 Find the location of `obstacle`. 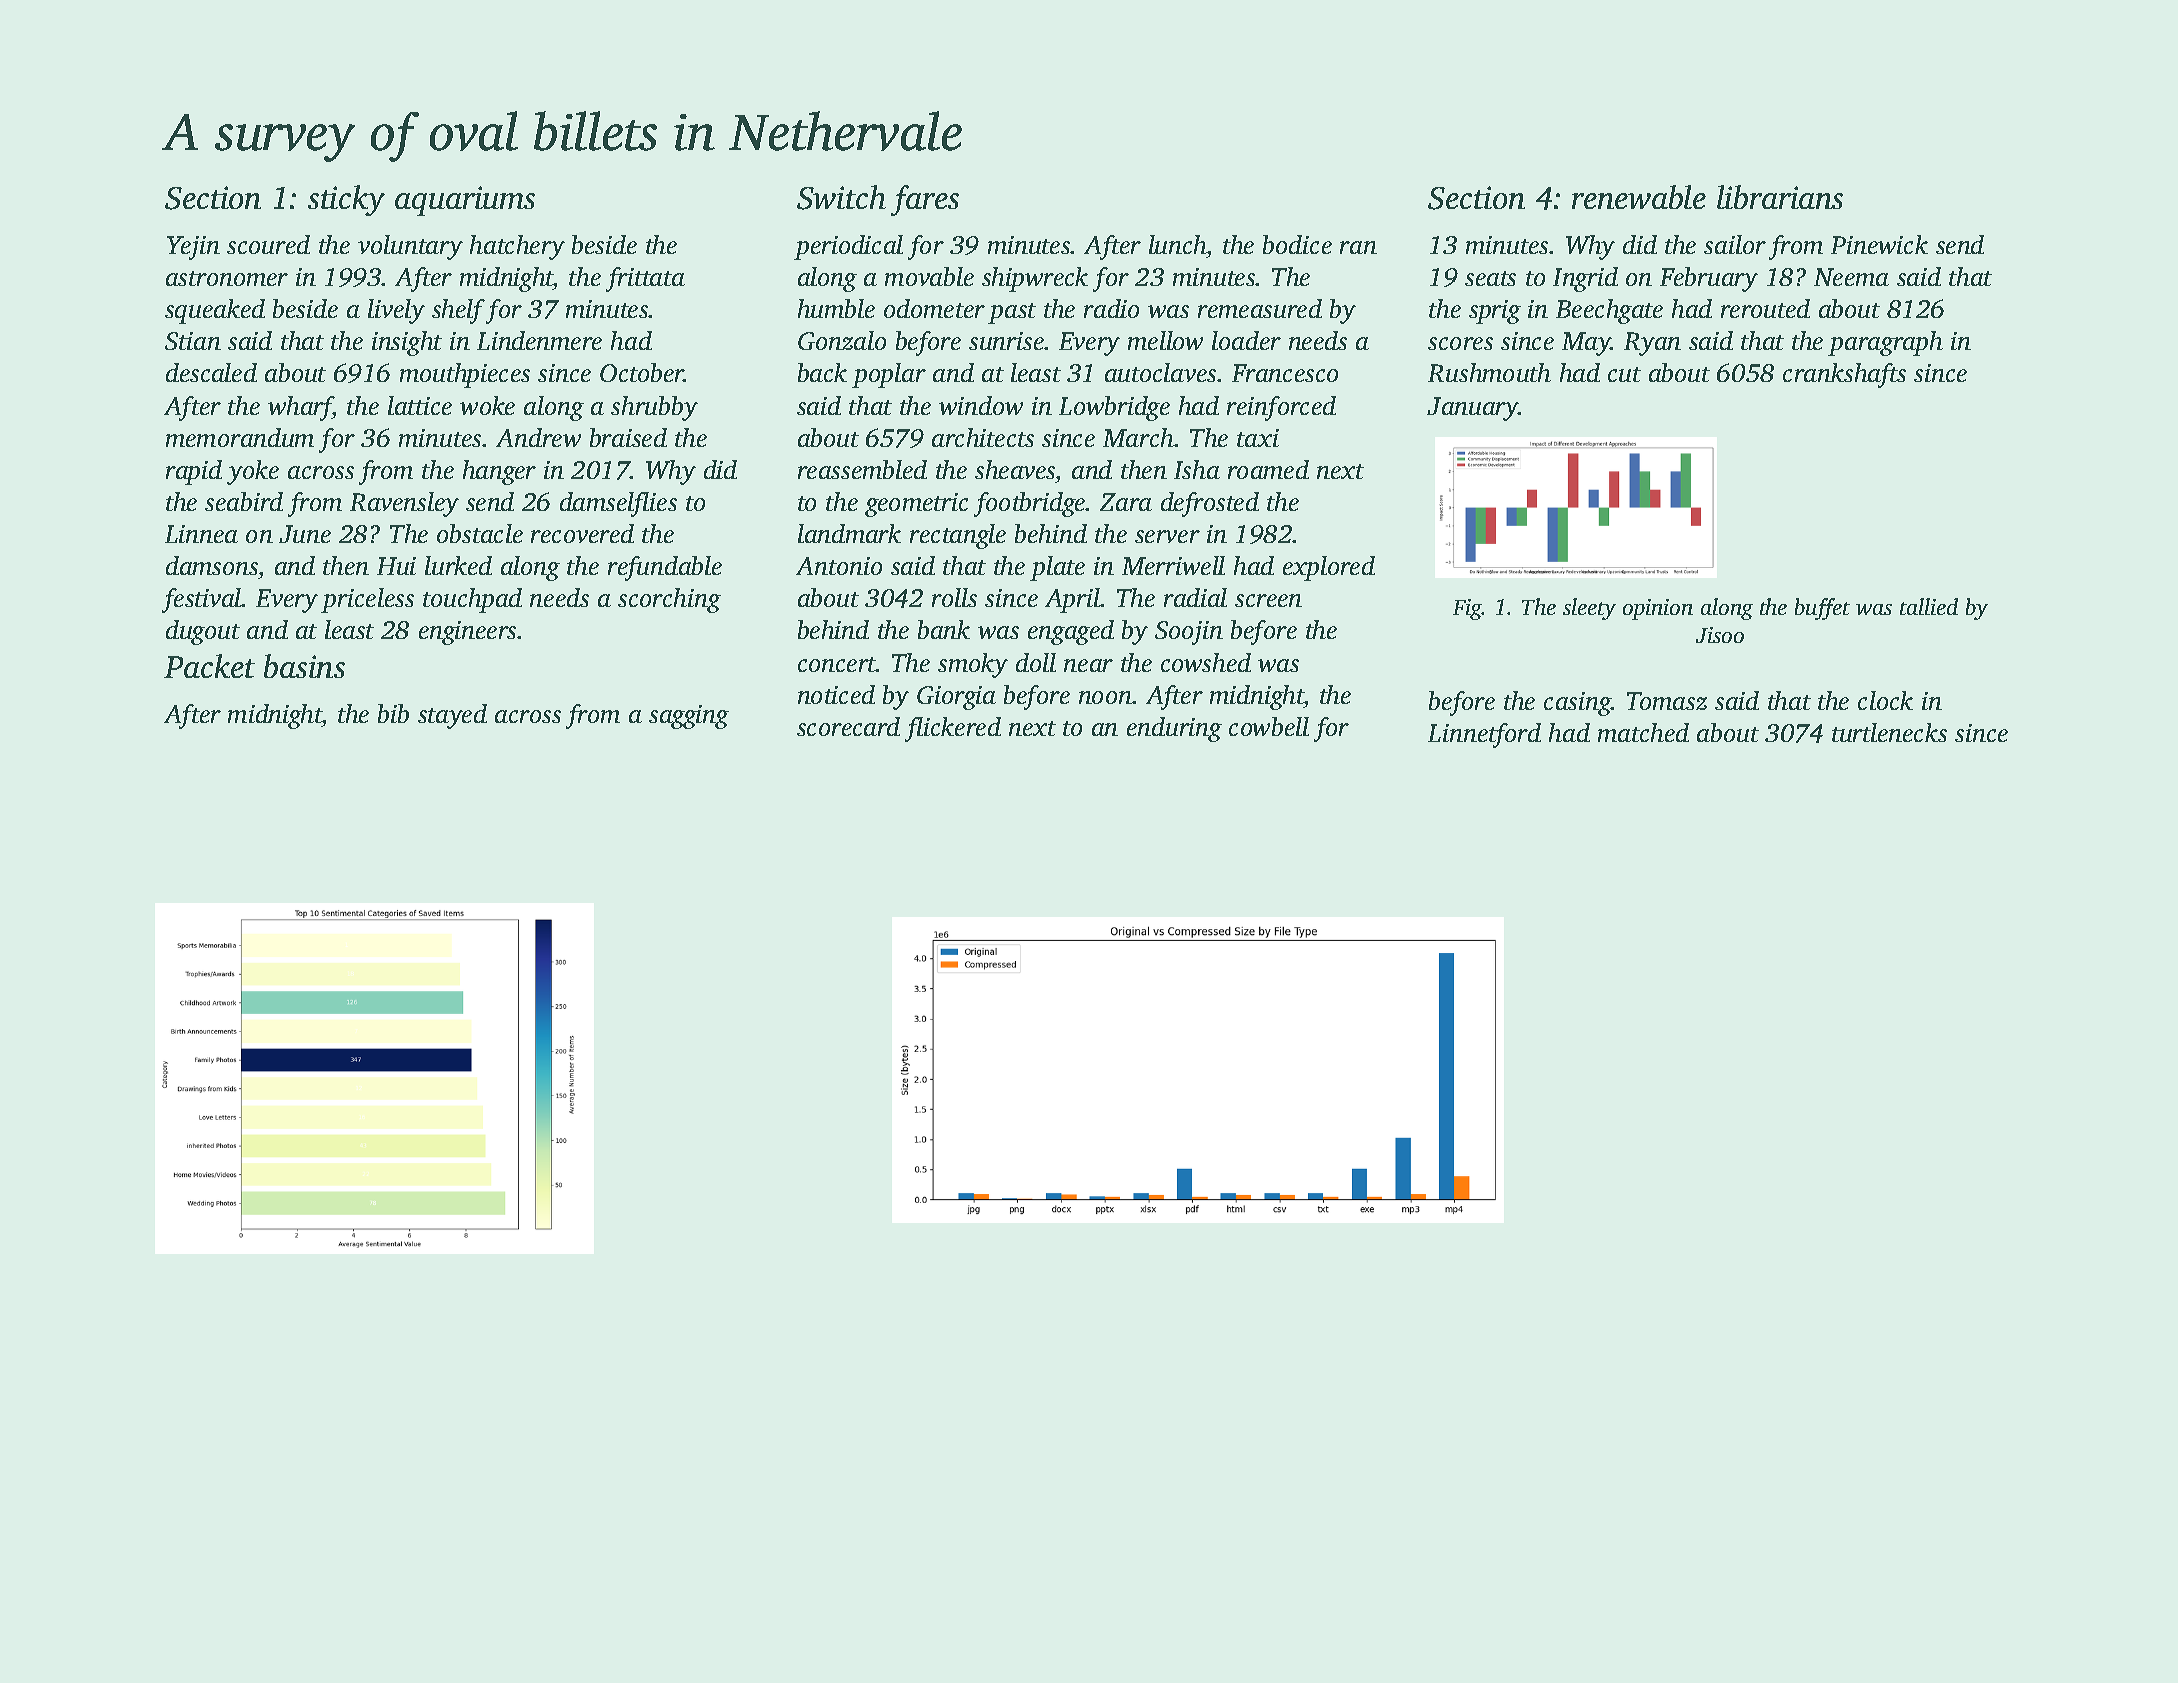

obstacle is located at coordinates (480, 533).
